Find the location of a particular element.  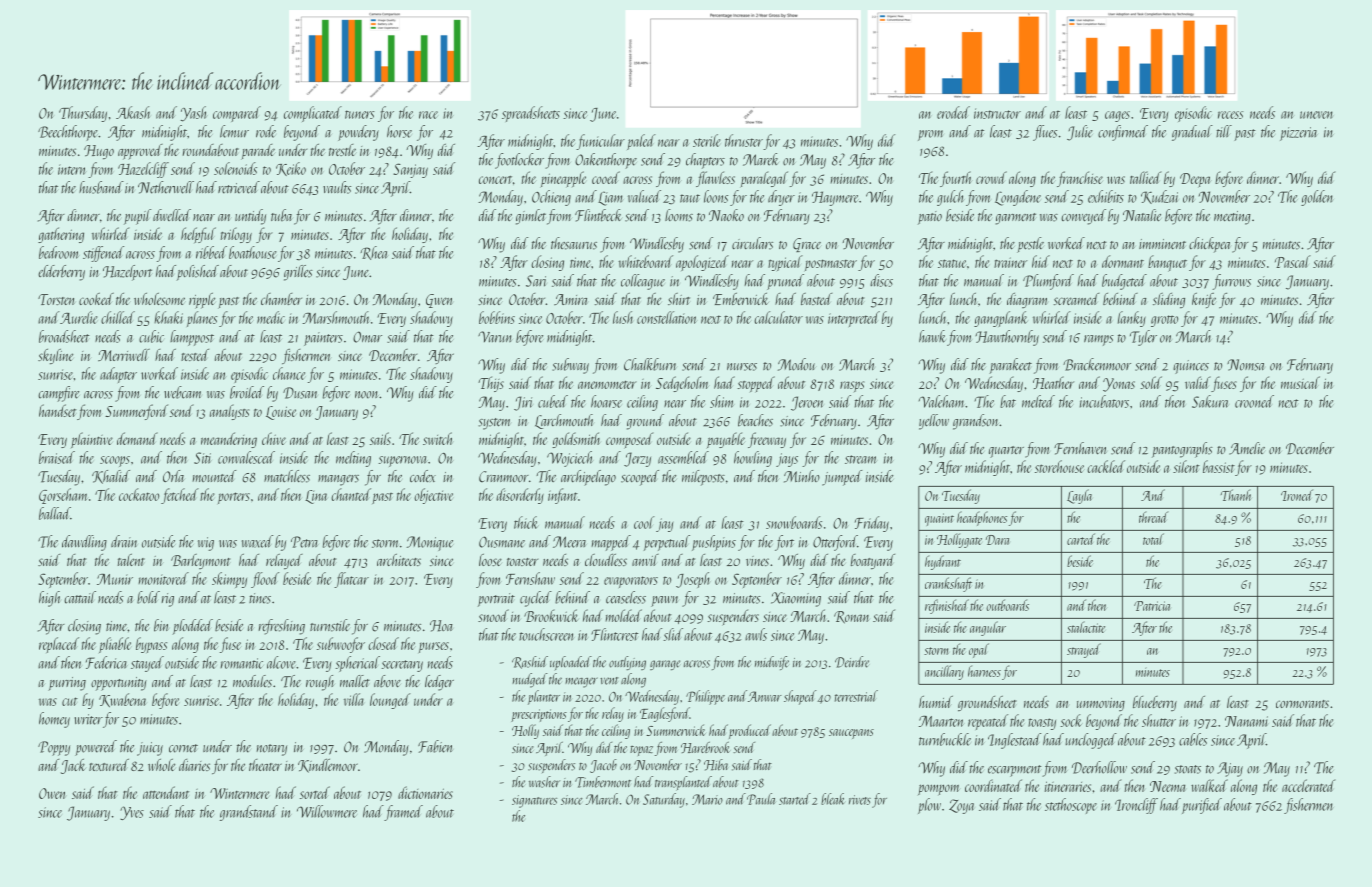

composed is located at coordinates (630, 440).
